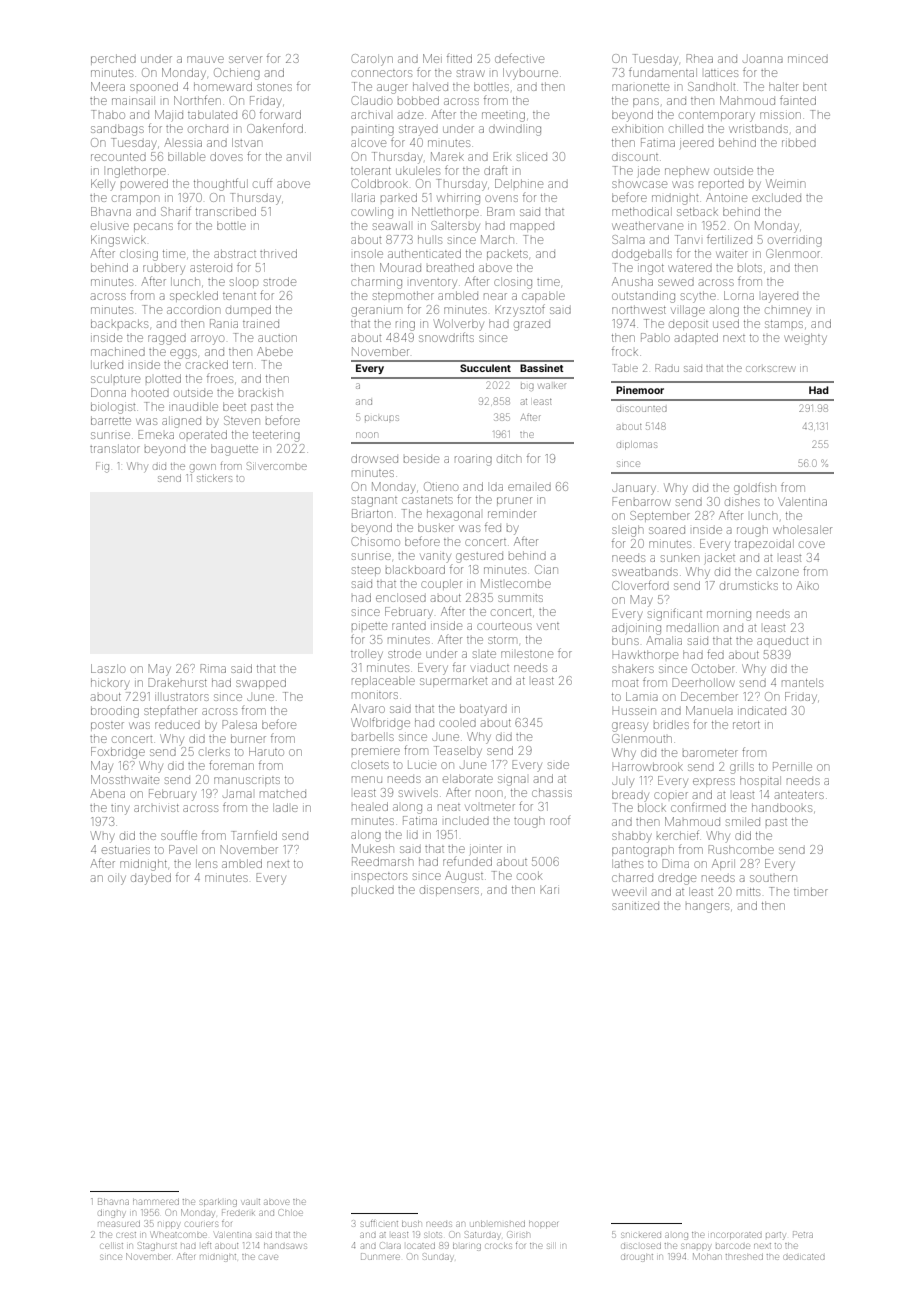  I want to click on Mei, so click(432, 58).
